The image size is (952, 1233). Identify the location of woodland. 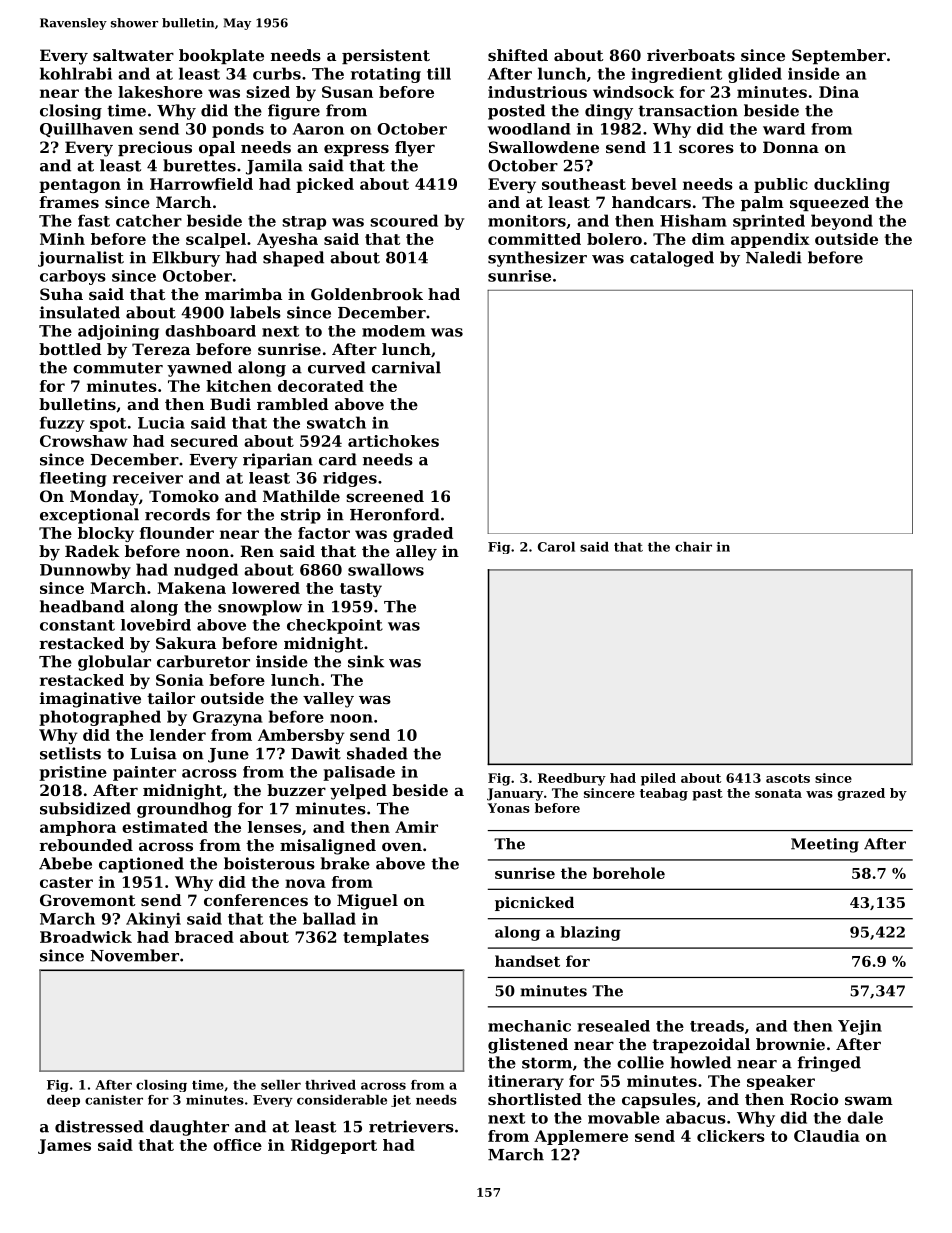
(529, 129).
